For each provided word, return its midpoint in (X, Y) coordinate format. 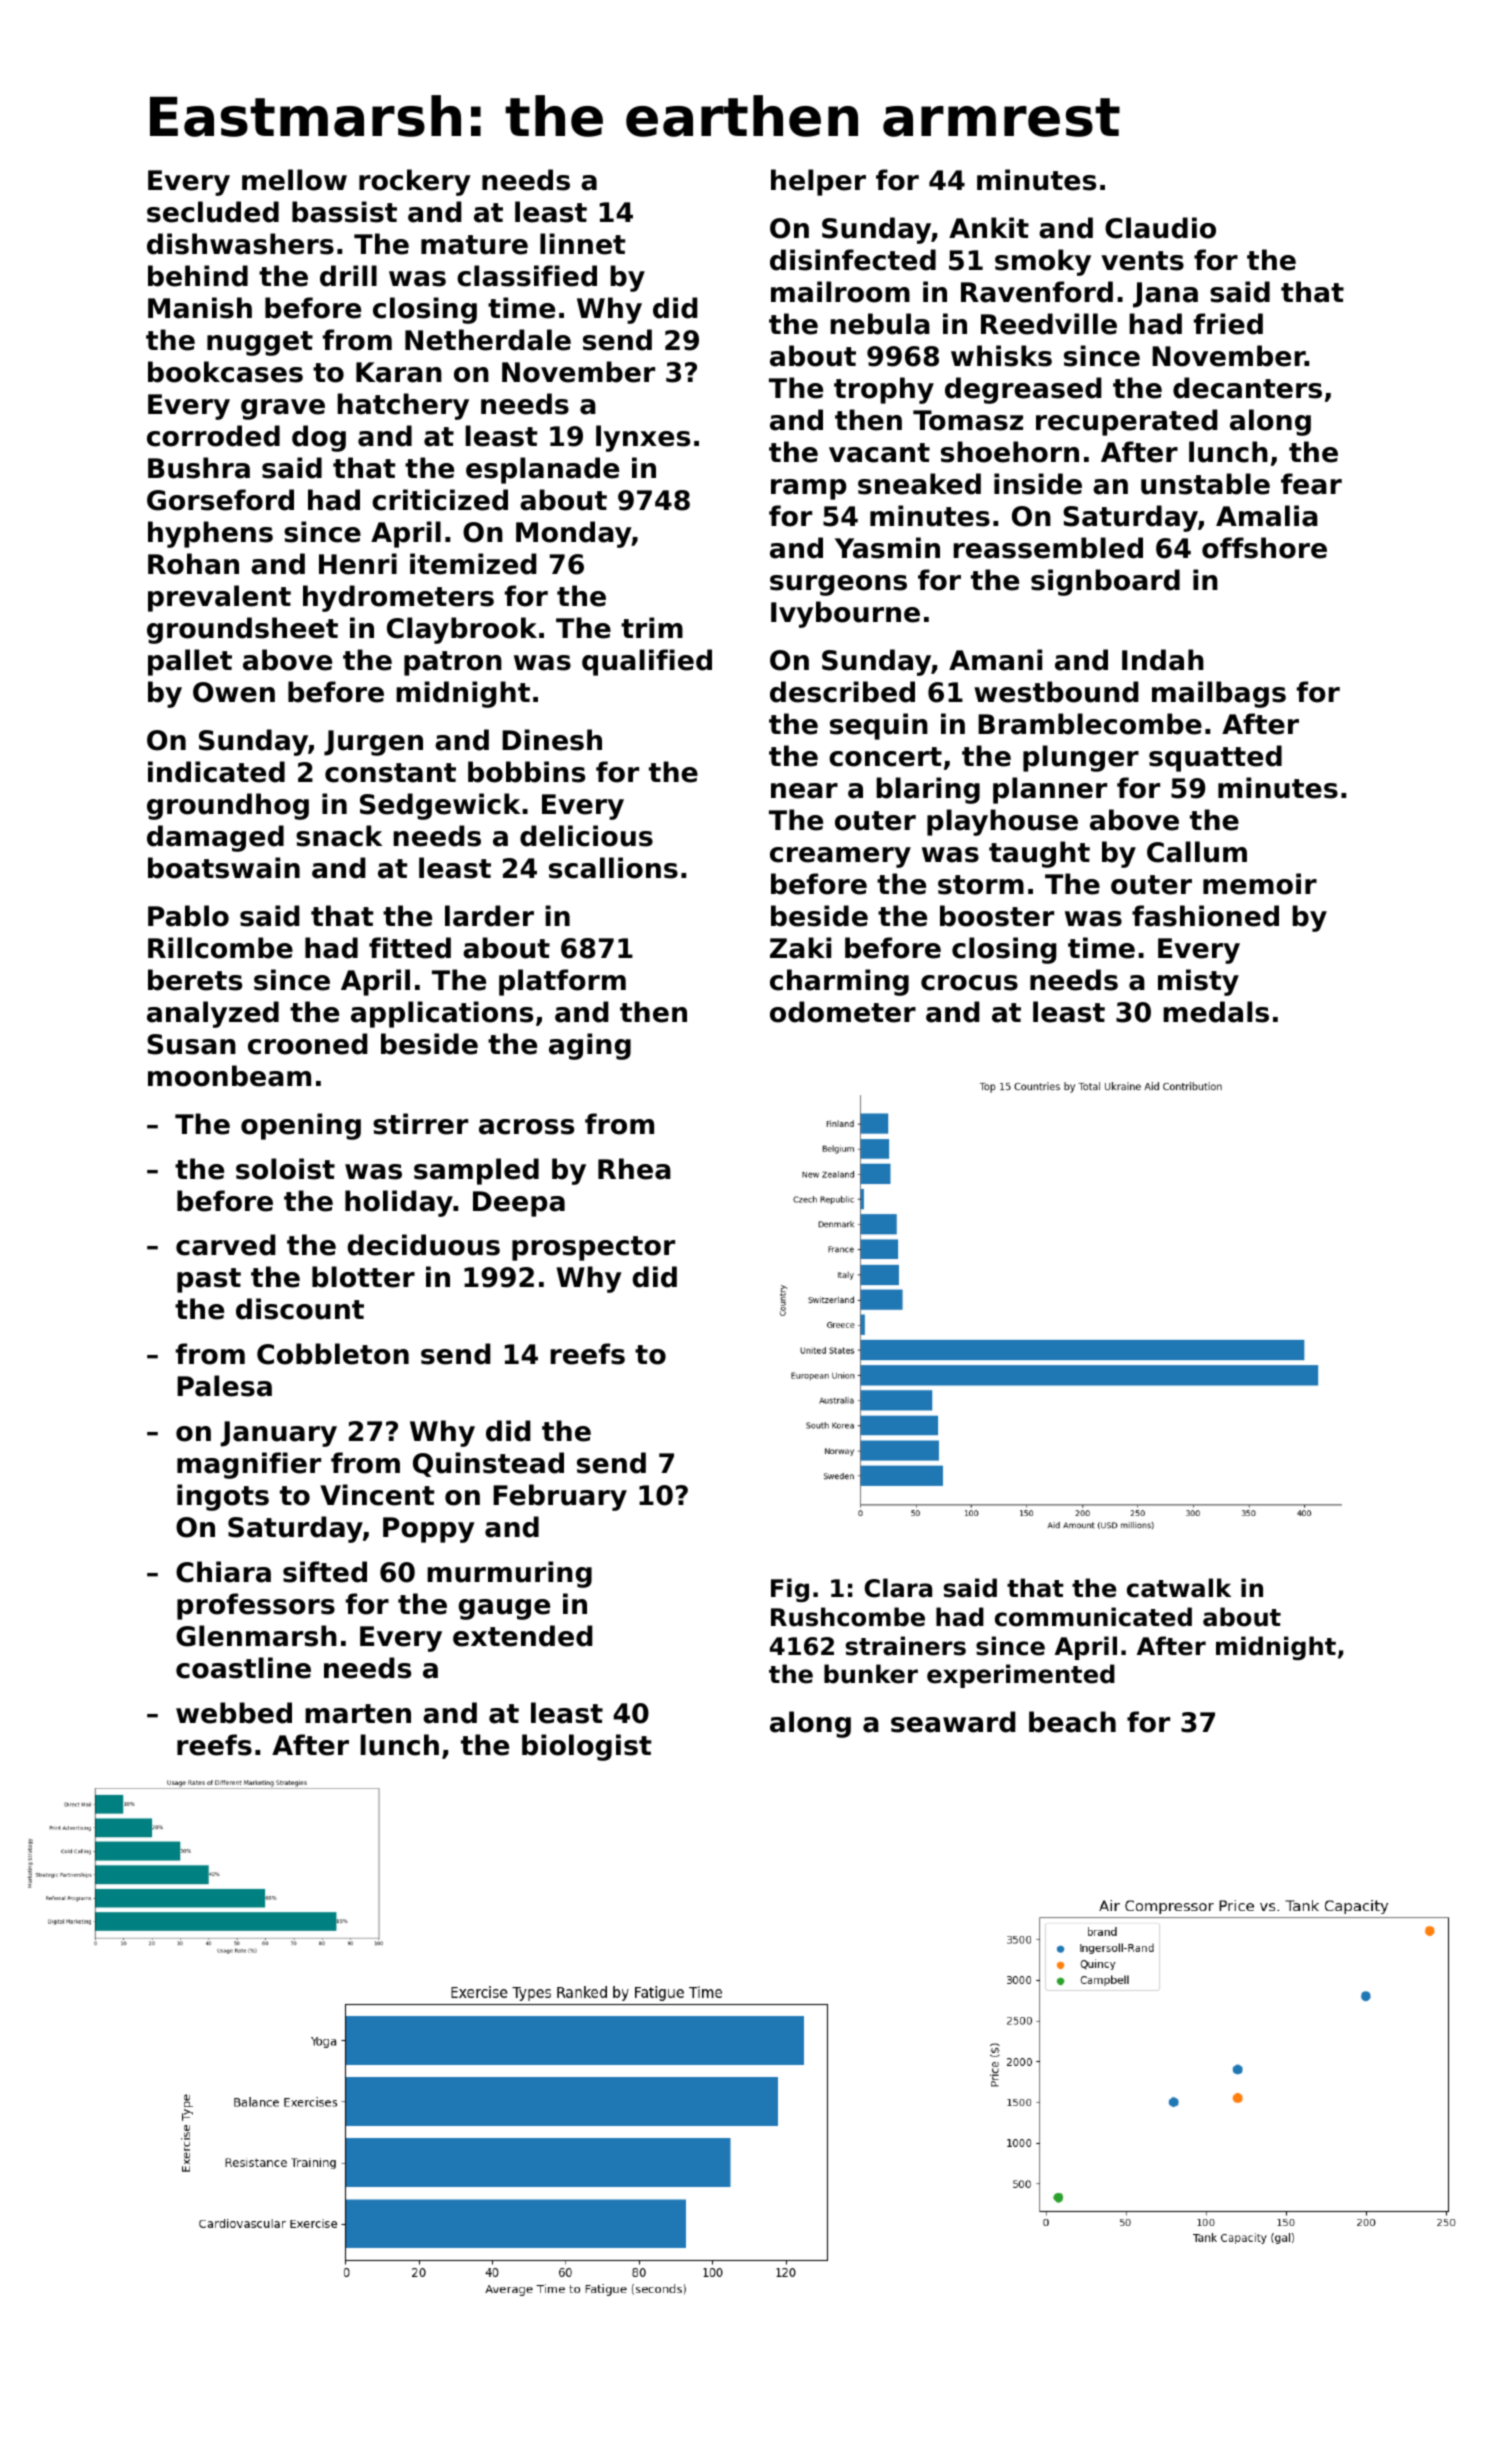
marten (358, 1714)
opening (301, 1126)
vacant (879, 453)
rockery (415, 182)
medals (1216, 1012)
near (804, 791)
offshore (1264, 548)
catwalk (1179, 1588)
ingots (223, 1497)
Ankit (989, 227)
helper (818, 182)
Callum (1197, 852)
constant (390, 773)
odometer (843, 1012)
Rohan (193, 564)
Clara (898, 1588)
